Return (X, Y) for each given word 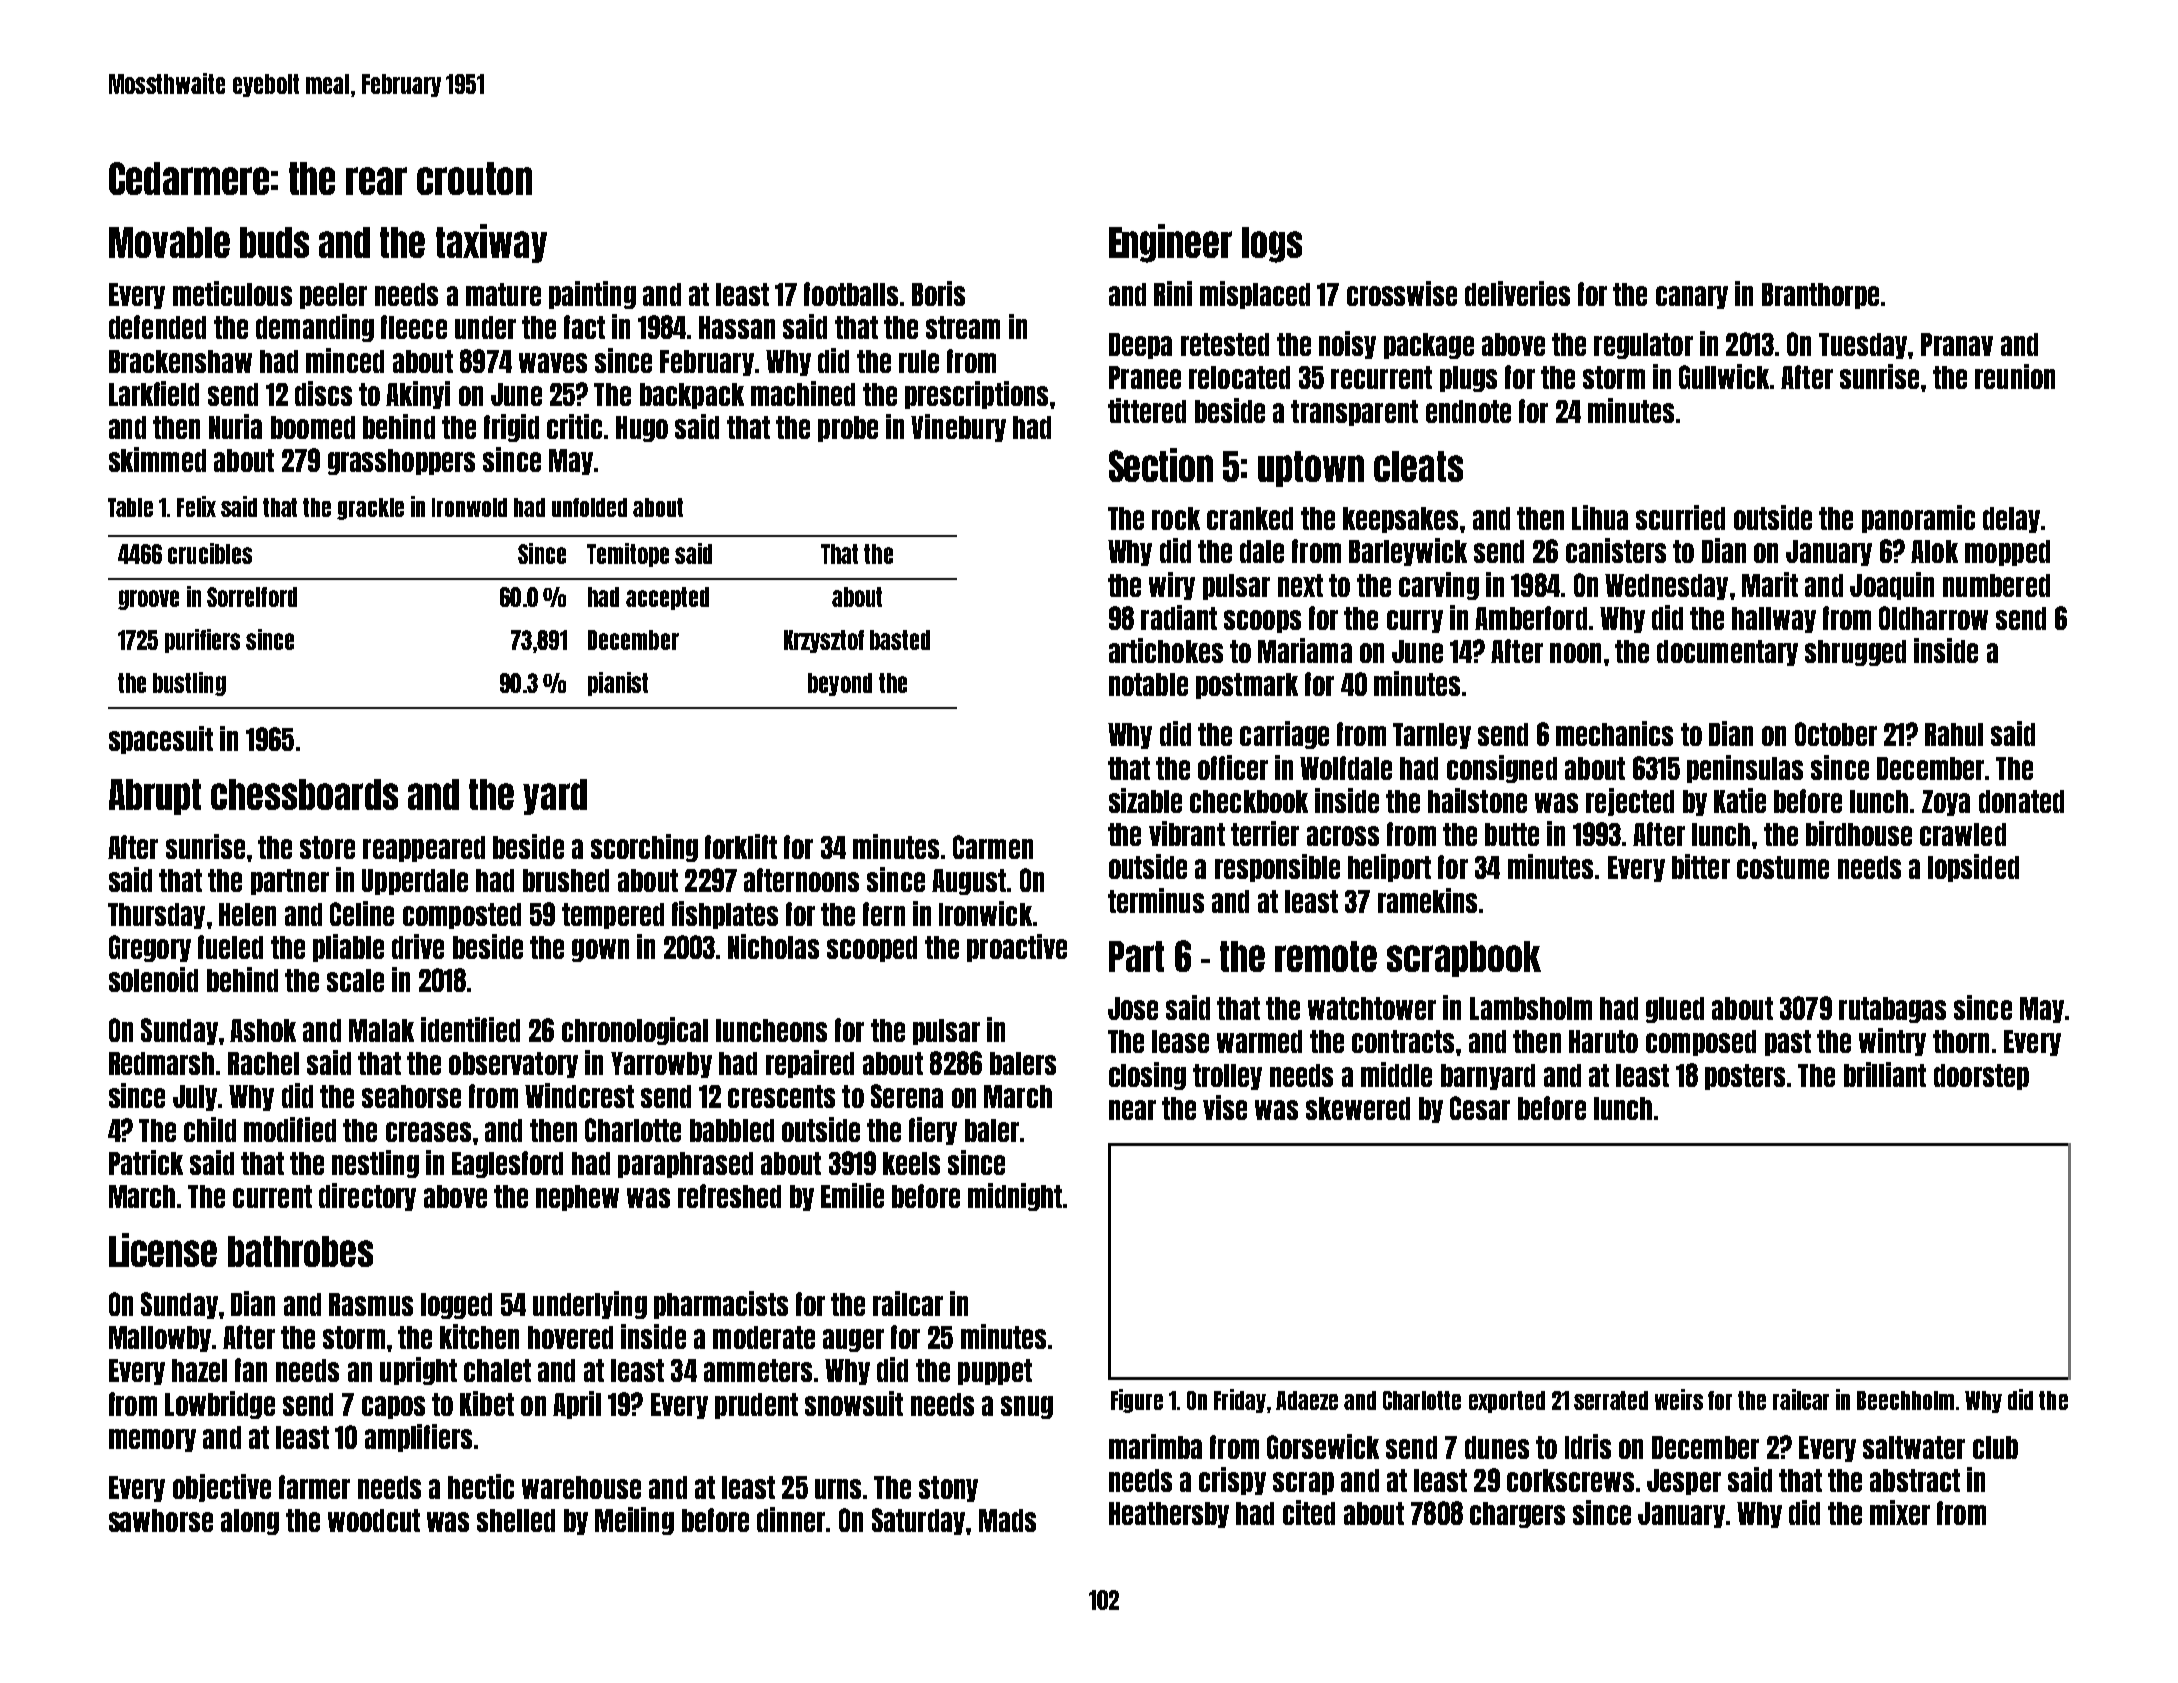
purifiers (202, 641)
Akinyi (418, 395)
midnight (1015, 1197)
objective (222, 1488)
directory (367, 1197)
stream (963, 327)
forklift (741, 846)
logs (1272, 245)
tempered (613, 916)
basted (900, 640)
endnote (1468, 411)
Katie (1740, 800)
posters (1745, 1077)
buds (274, 242)
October (1836, 734)
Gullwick (1724, 376)
